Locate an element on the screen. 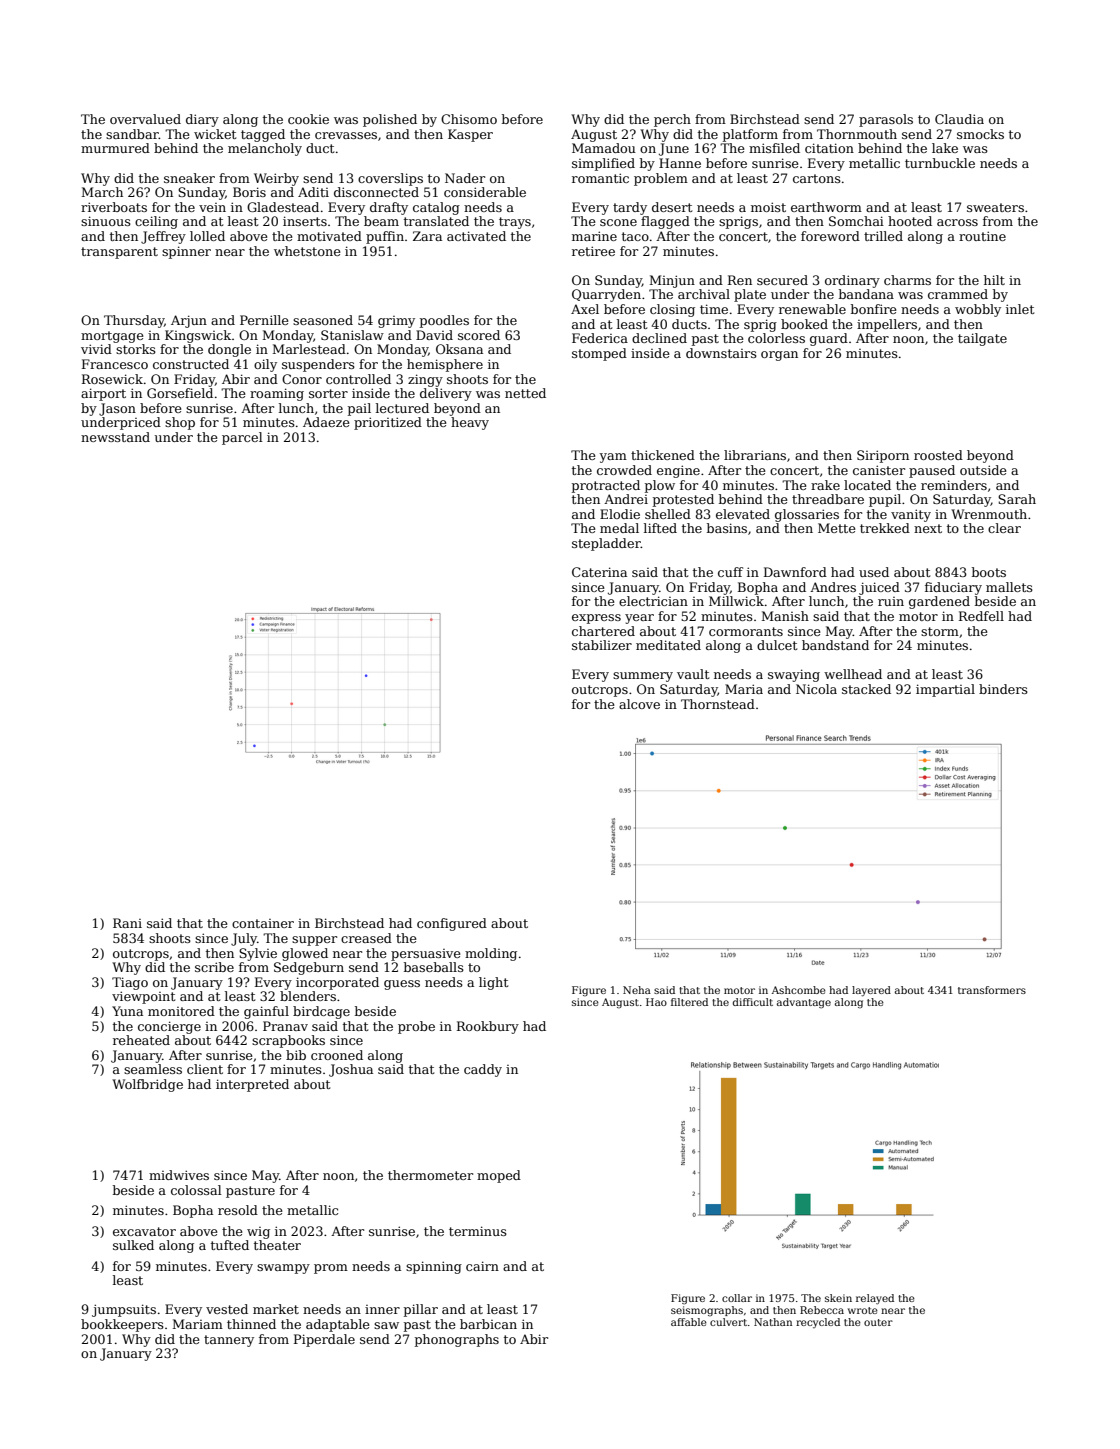  sinuous is located at coordinates (106, 221).
